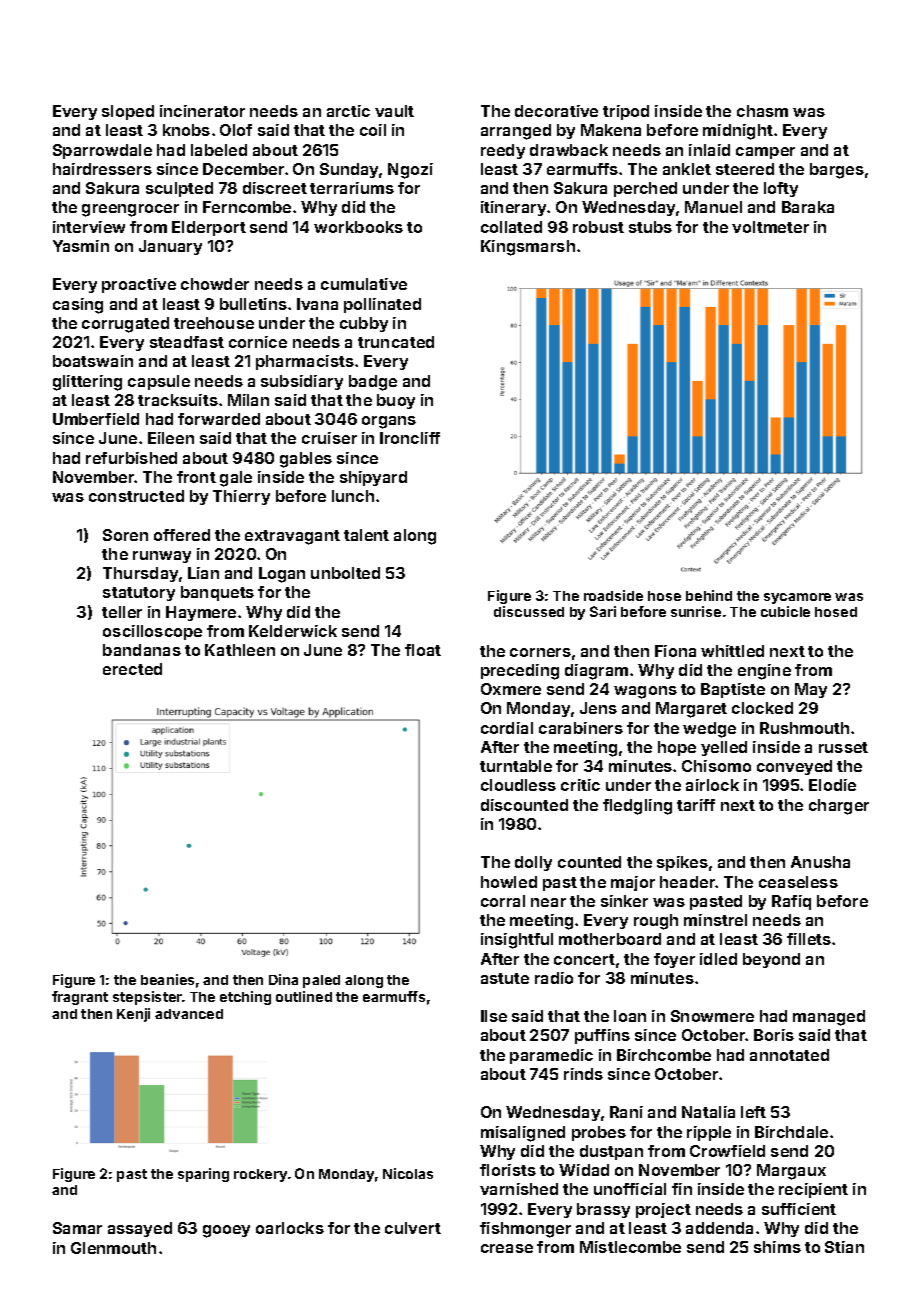  What do you see at coordinates (132, 669) in the screenshot?
I see `erected` at bounding box center [132, 669].
